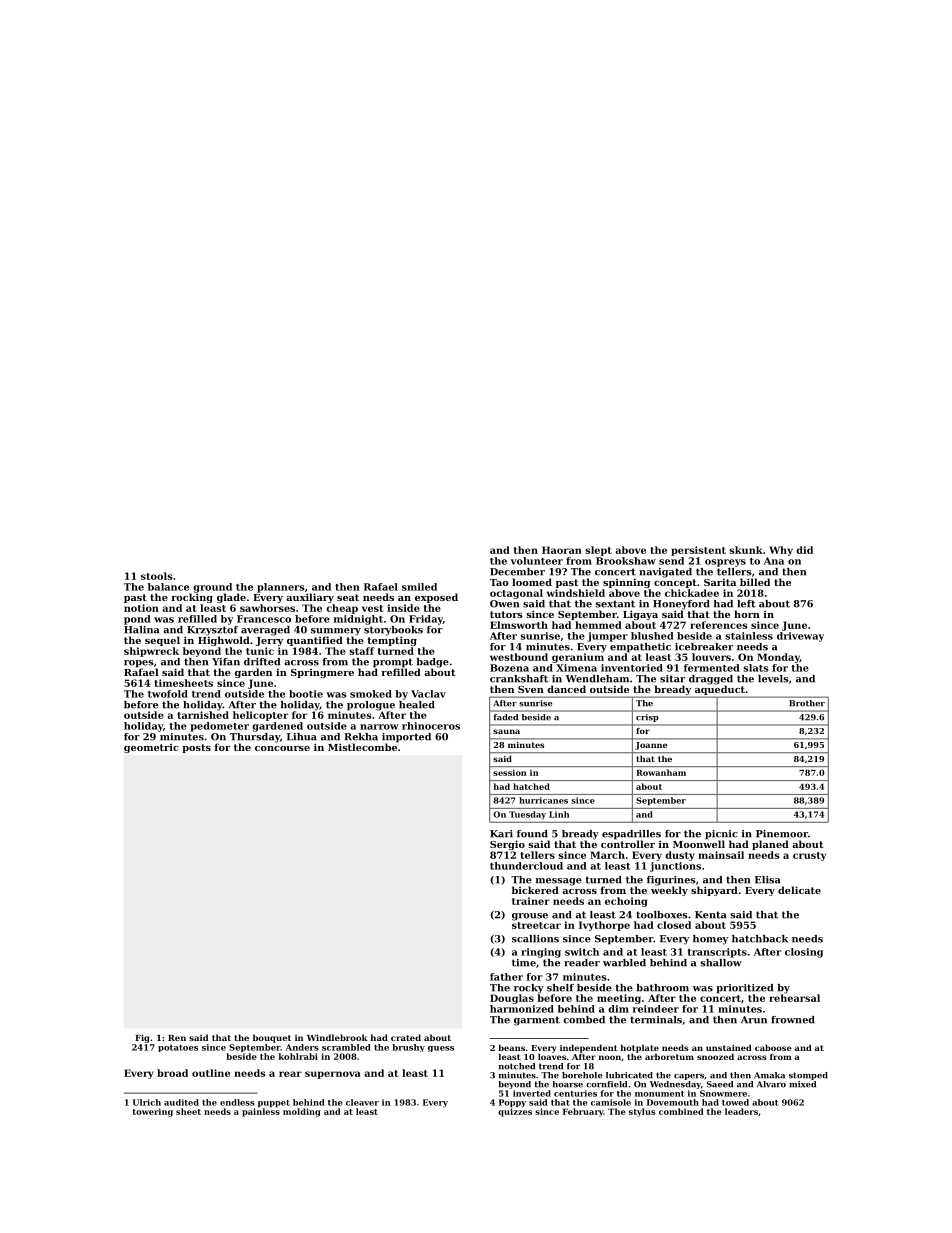 The width and height of the page is (952, 1233). Describe the element at coordinates (406, 738) in the page. I see `imported` at that location.
